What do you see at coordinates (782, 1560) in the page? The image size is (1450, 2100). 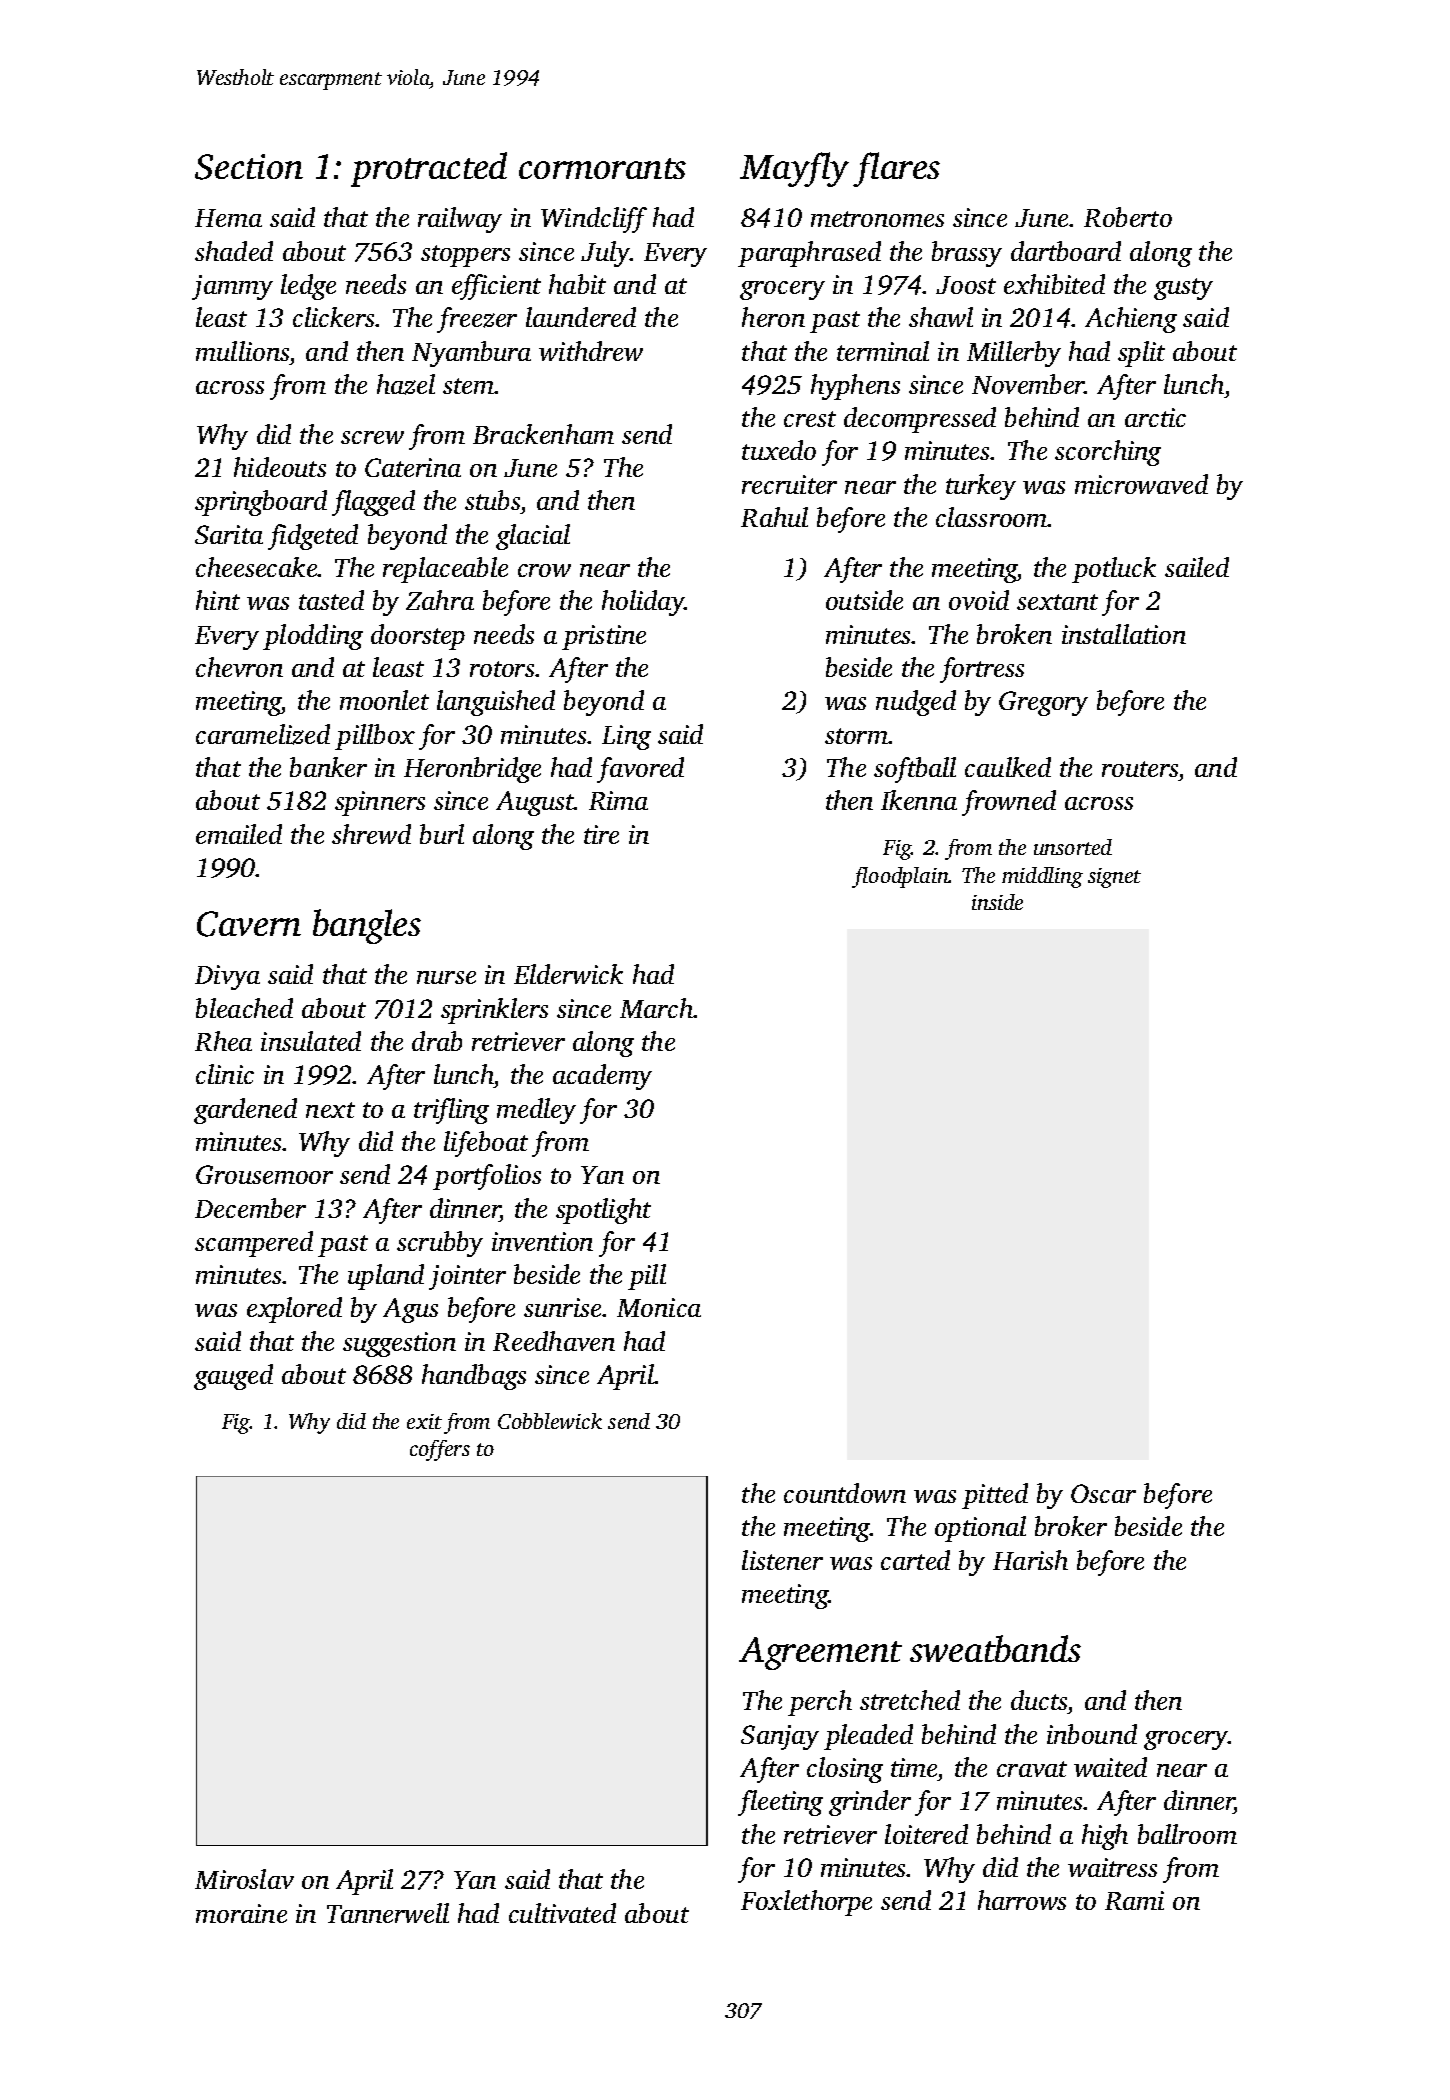 I see `listener` at bounding box center [782, 1560].
